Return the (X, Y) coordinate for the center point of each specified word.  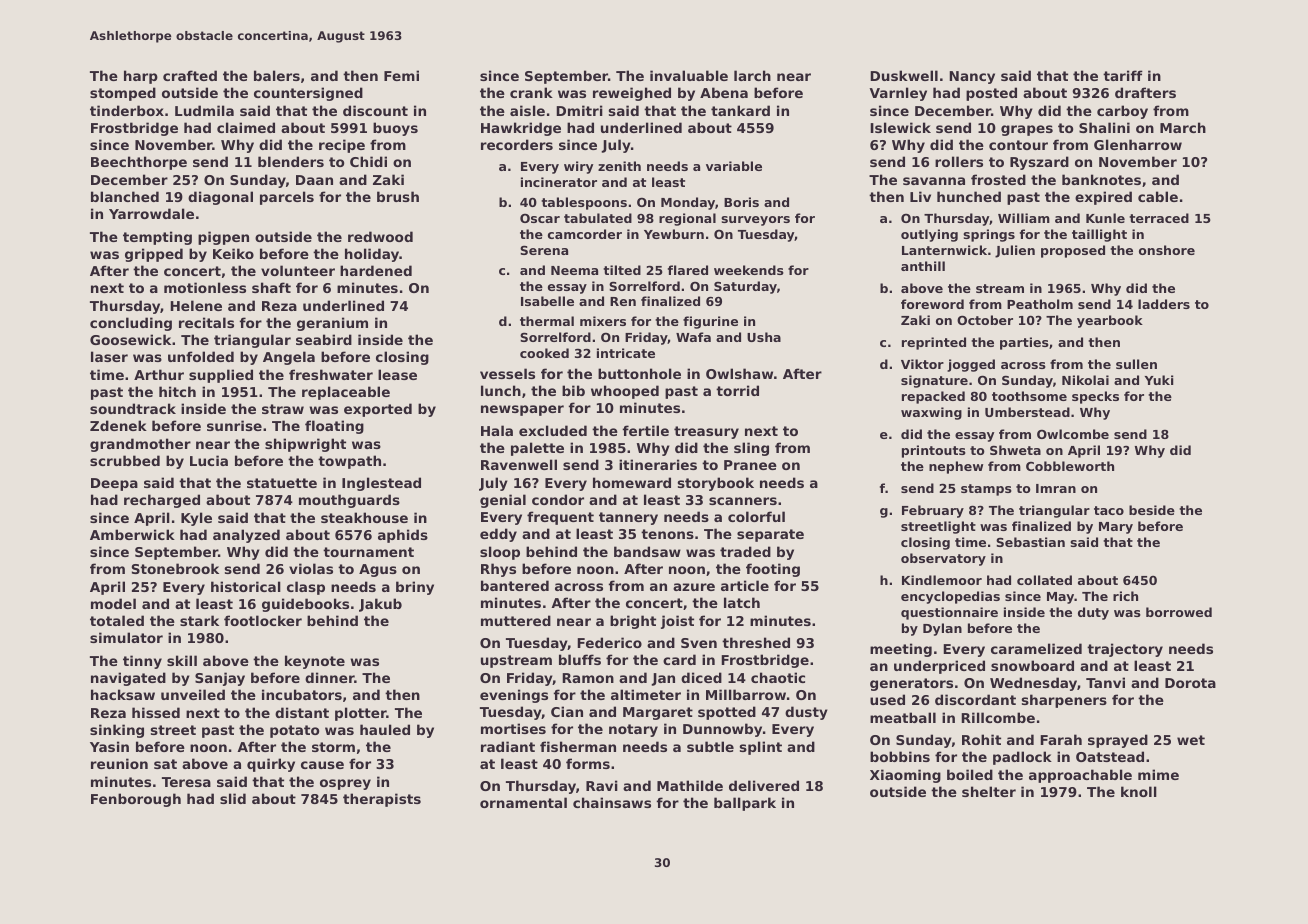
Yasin (109, 746)
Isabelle (547, 301)
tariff (1123, 75)
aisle (527, 110)
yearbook (1110, 321)
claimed (246, 127)
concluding (131, 324)
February (933, 511)
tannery (628, 518)
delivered (764, 785)
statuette (282, 483)
